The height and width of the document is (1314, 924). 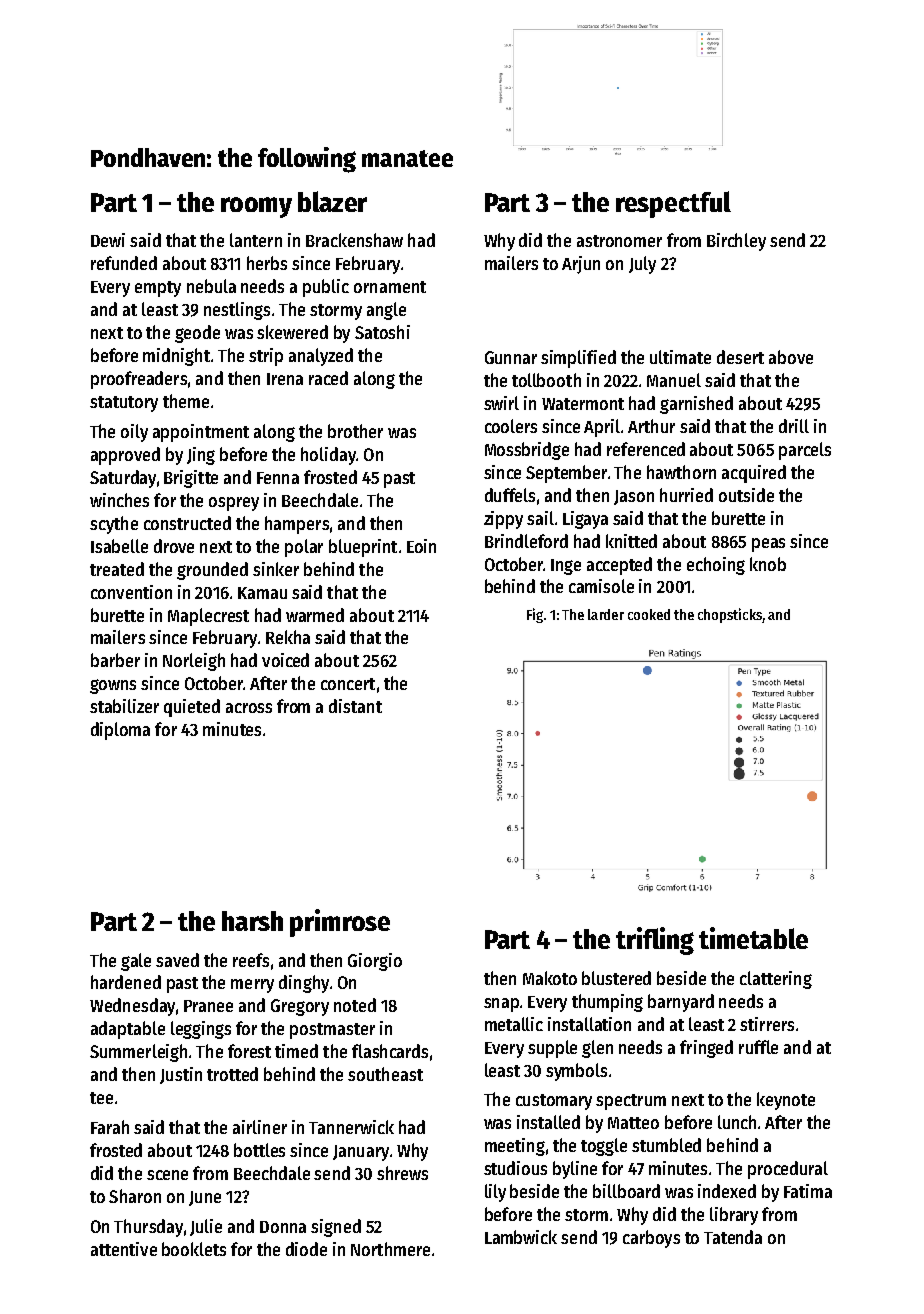 I want to click on swirl, so click(x=501, y=403).
